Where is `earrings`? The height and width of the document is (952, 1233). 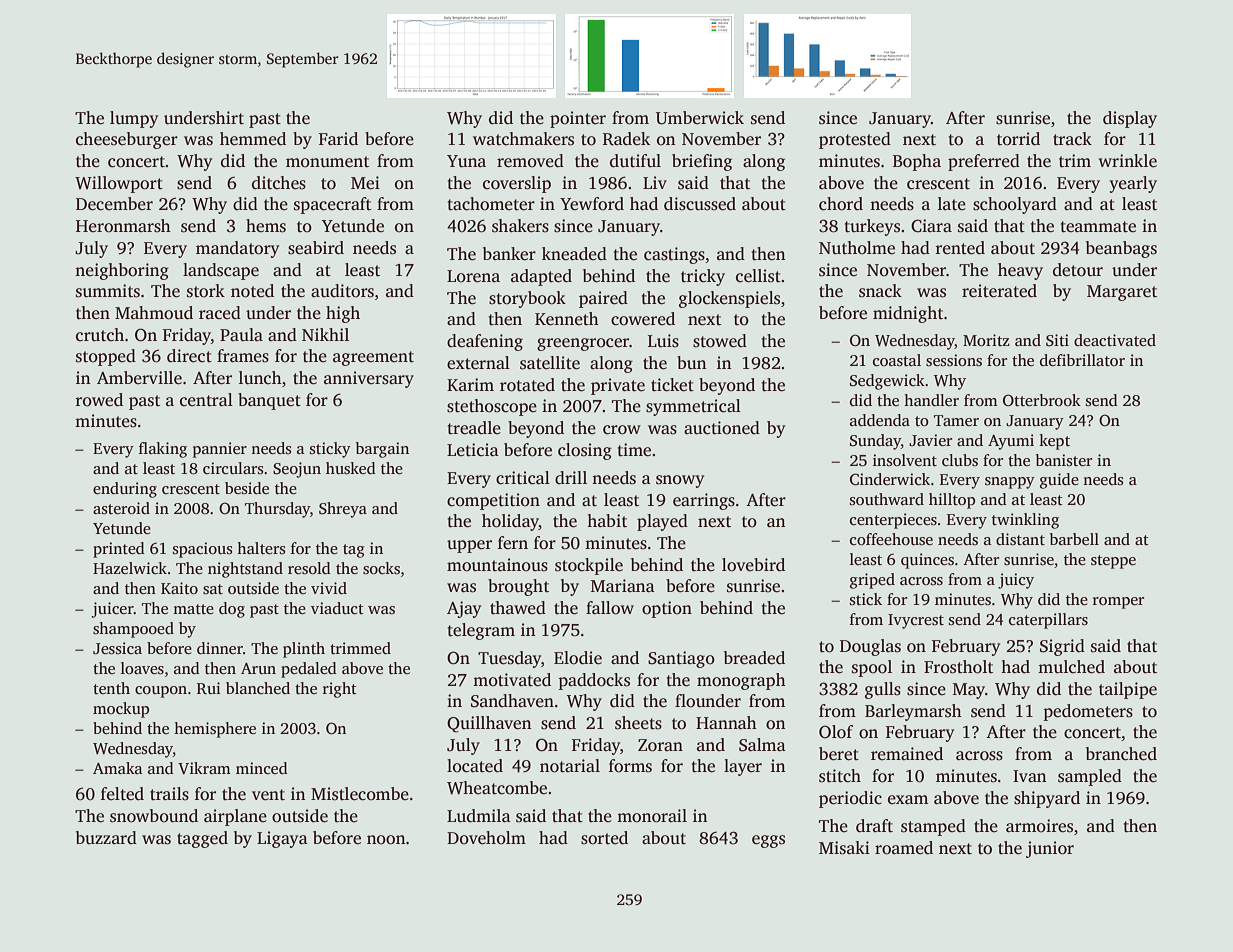 earrings is located at coordinates (704, 501).
